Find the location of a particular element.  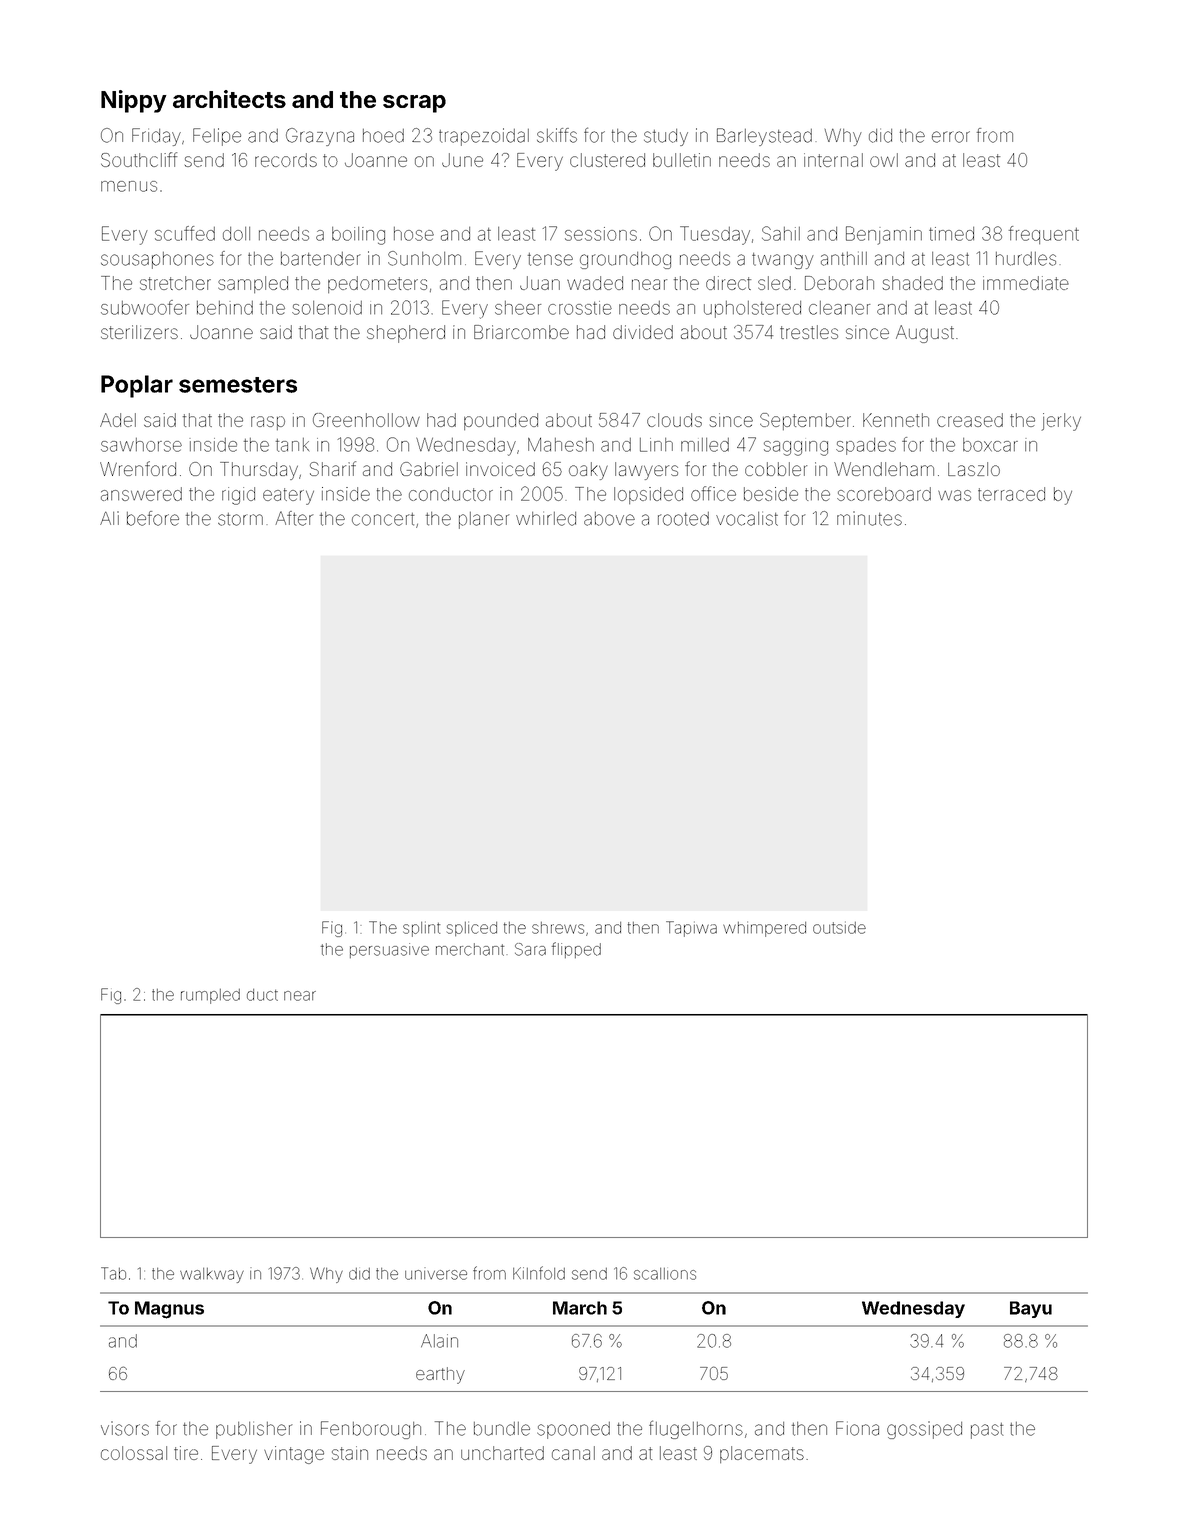

publisher is located at coordinates (254, 1430).
